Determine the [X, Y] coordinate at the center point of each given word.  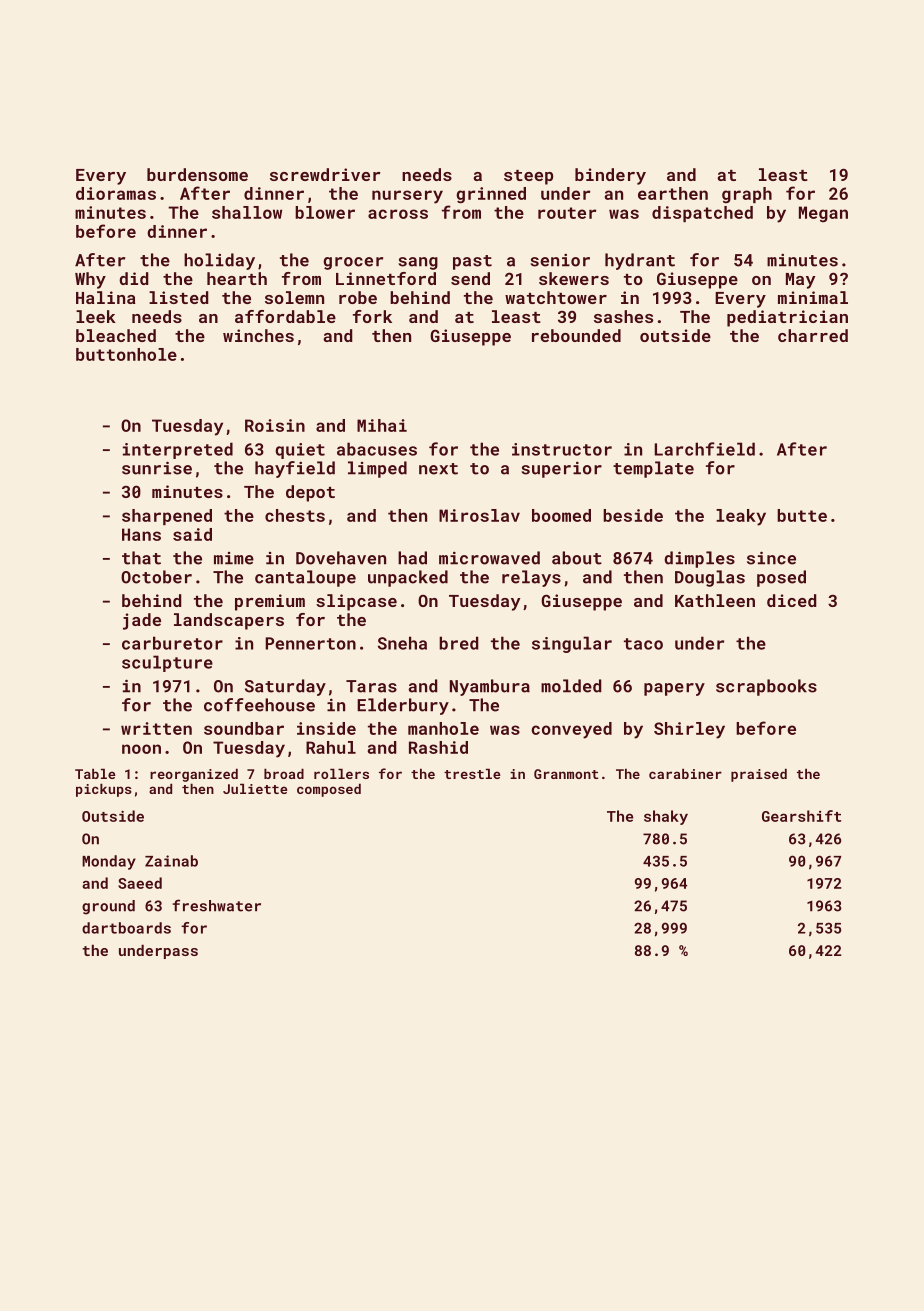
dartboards [126, 928]
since [771, 558]
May [801, 281]
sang [418, 263]
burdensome [197, 174]
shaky [666, 817]
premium [270, 602]
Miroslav [479, 515]
